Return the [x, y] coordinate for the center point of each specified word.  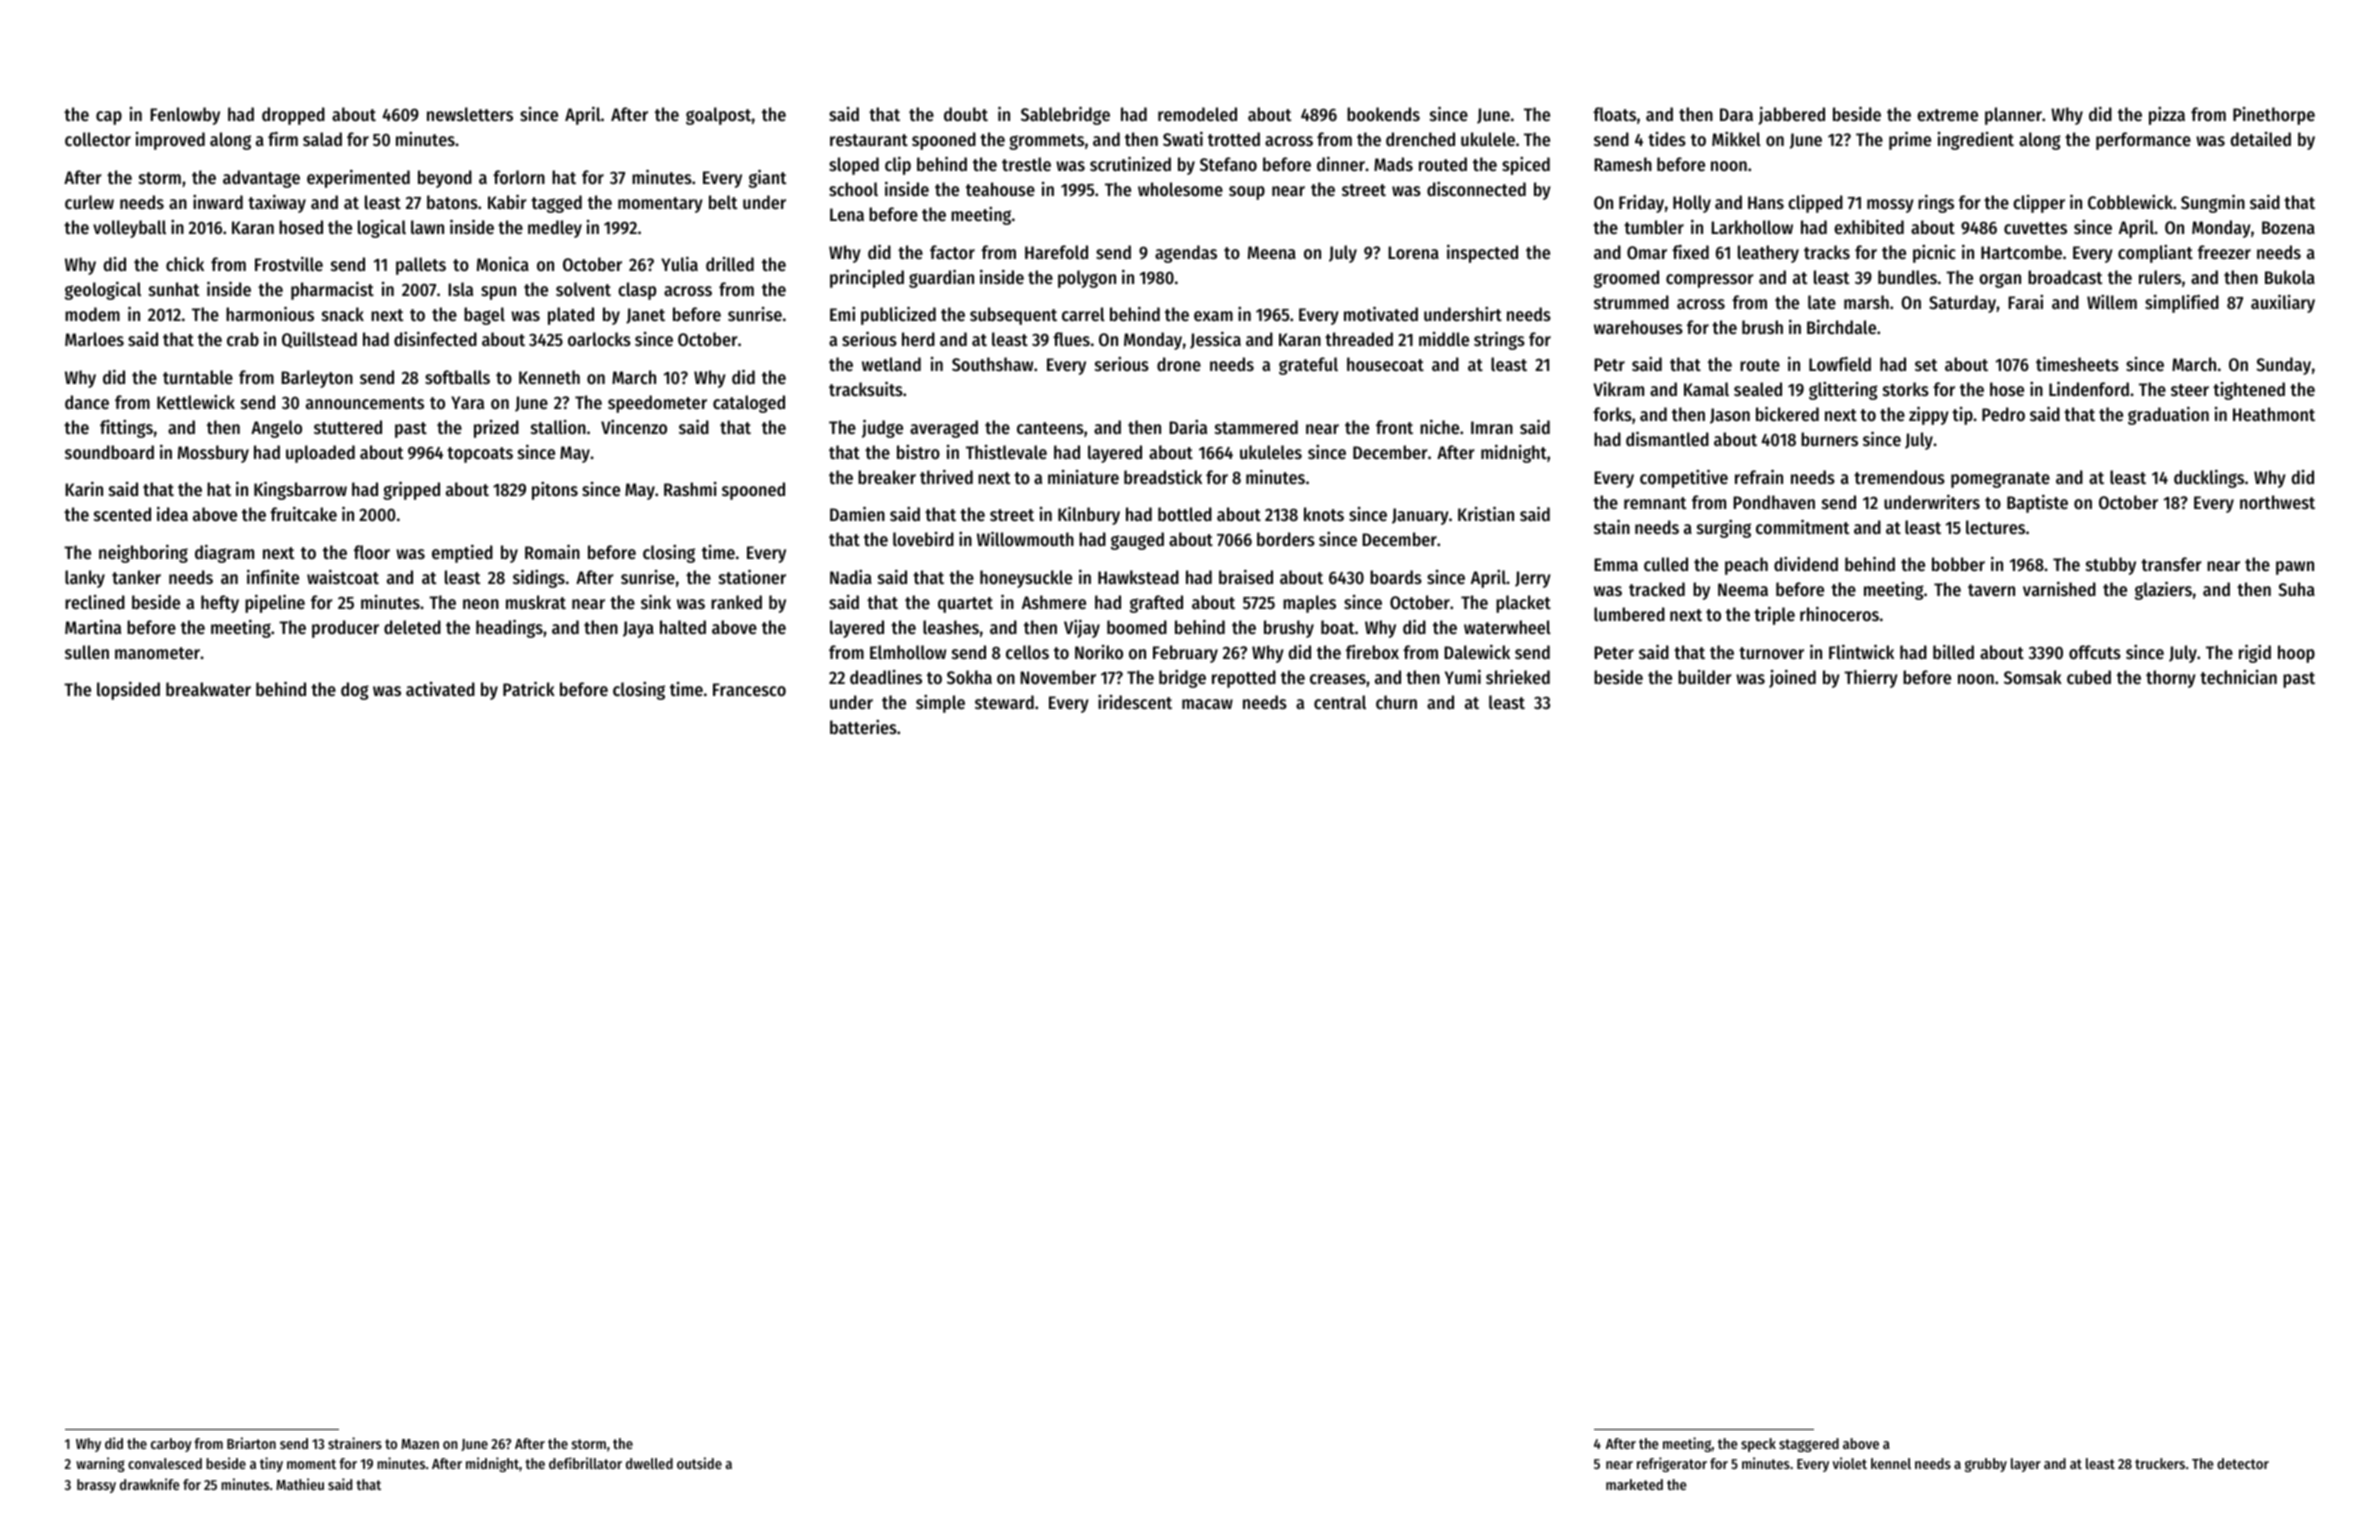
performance [2143, 141]
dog [355, 691]
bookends [1383, 114]
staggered [1809, 1445]
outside [699, 1463]
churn [1396, 702]
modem [92, 314]
